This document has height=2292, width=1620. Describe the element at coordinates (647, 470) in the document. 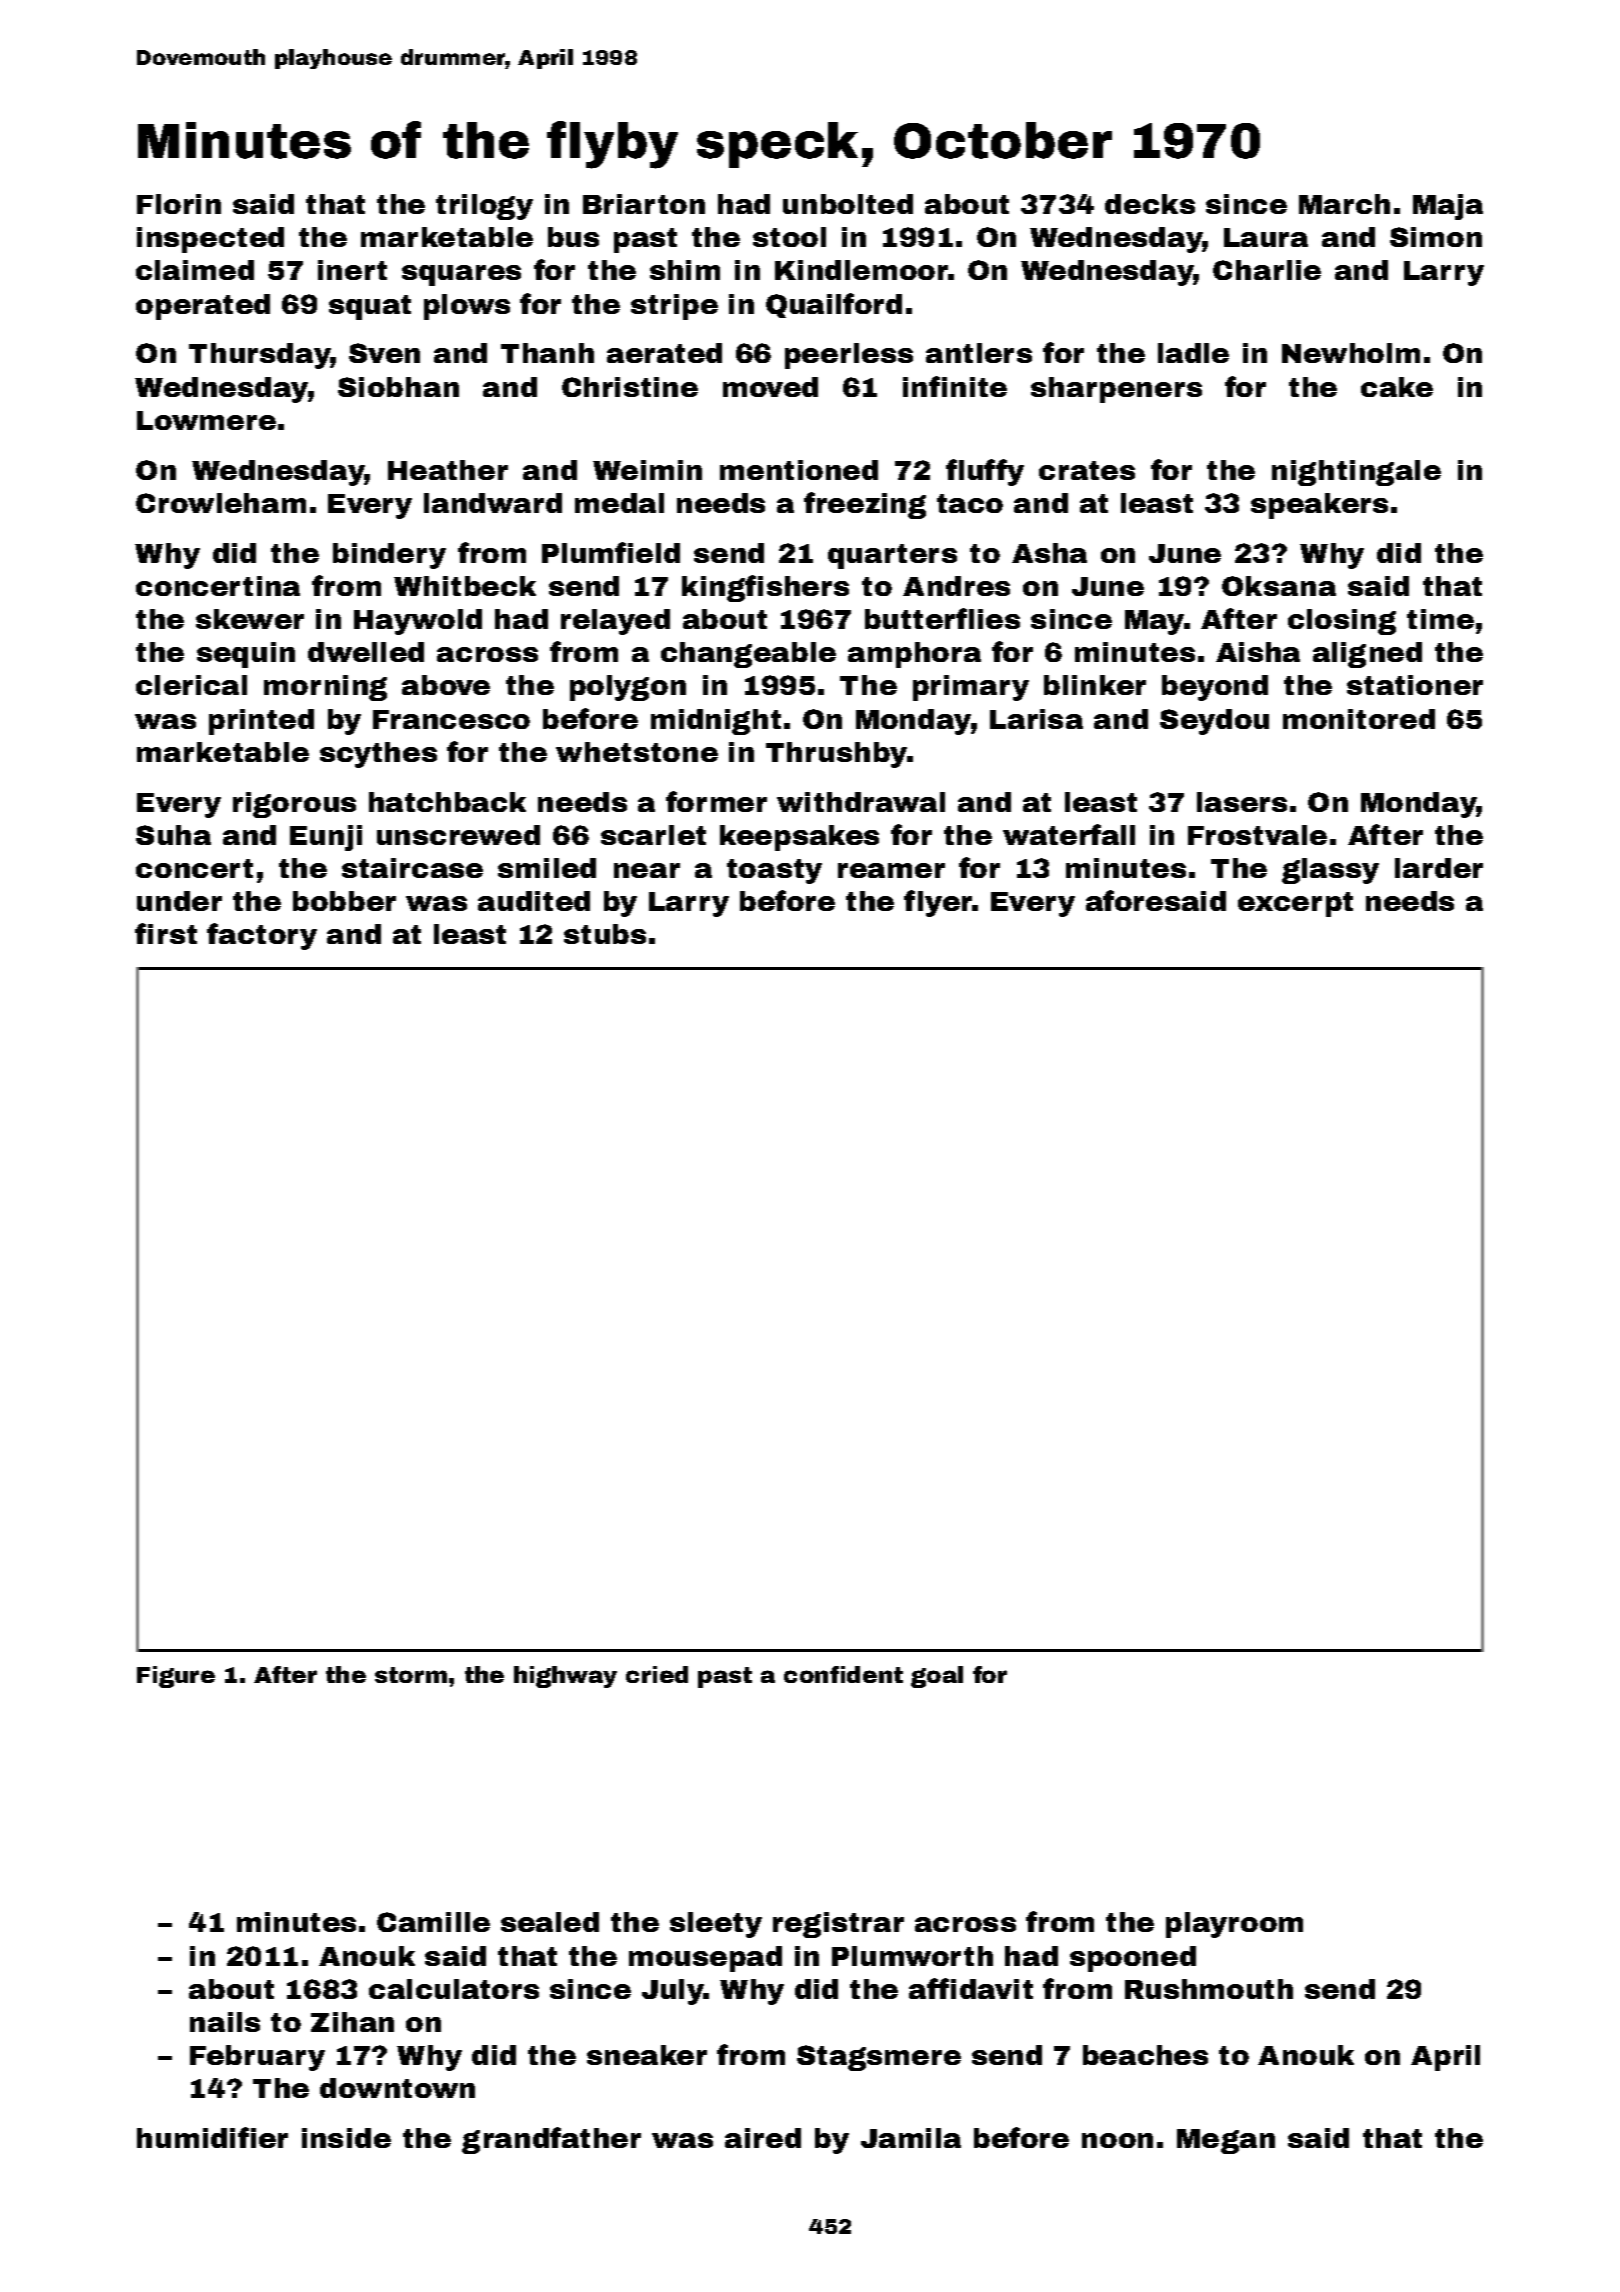

I see `Weimin` at that location.
